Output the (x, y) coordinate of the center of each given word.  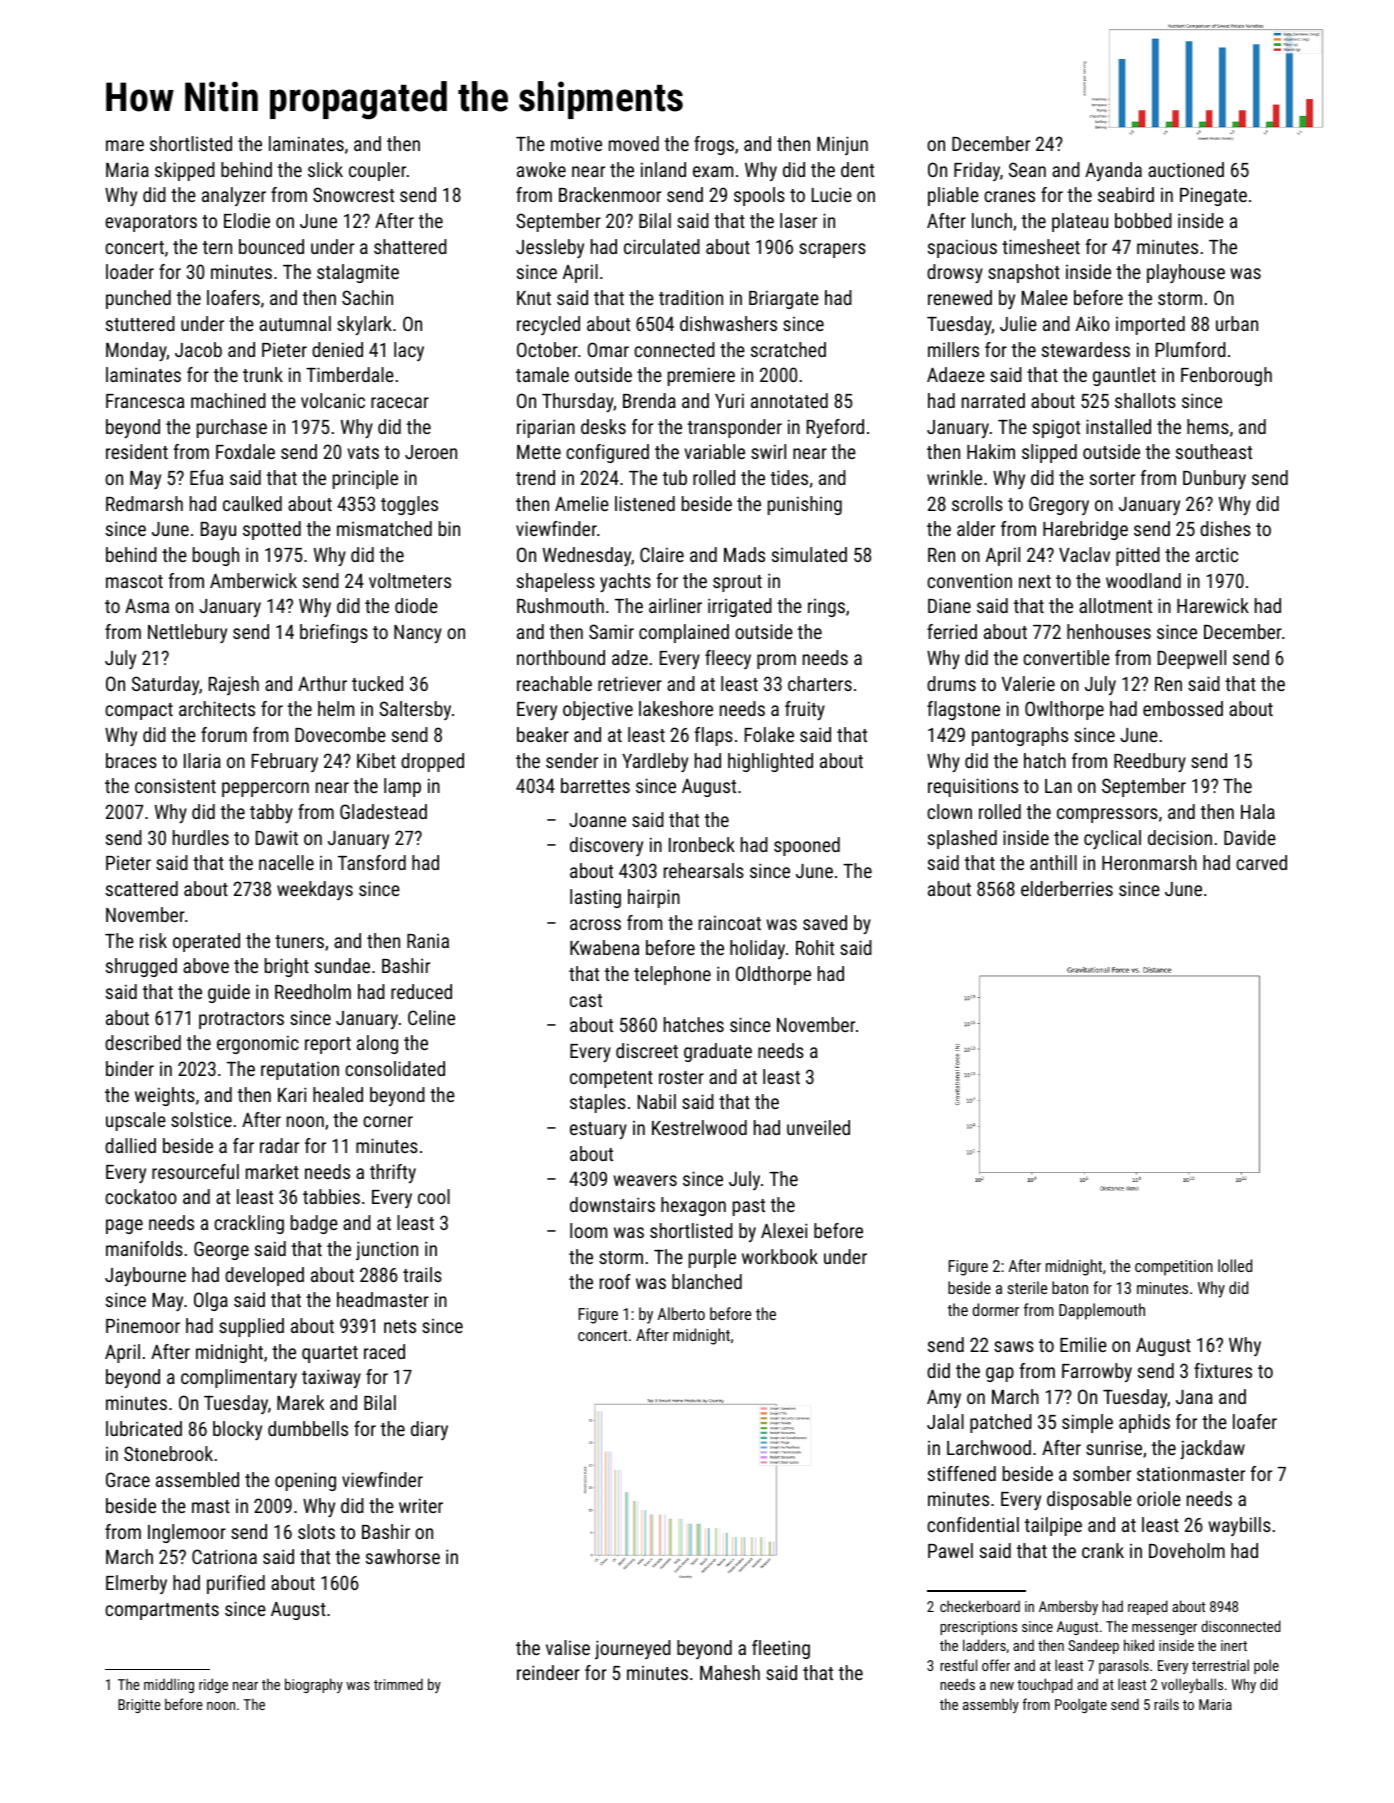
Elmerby (136, 1584)
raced (384, 1351)
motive (576, 143)
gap (1000, 1374)
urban (1237, 323)
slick (325, 169)
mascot (134, 581)
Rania (428, 941)
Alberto (681, 1313)
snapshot (1024, 273)
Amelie (582, 503)
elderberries (1067, 888)
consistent (175, 785)
